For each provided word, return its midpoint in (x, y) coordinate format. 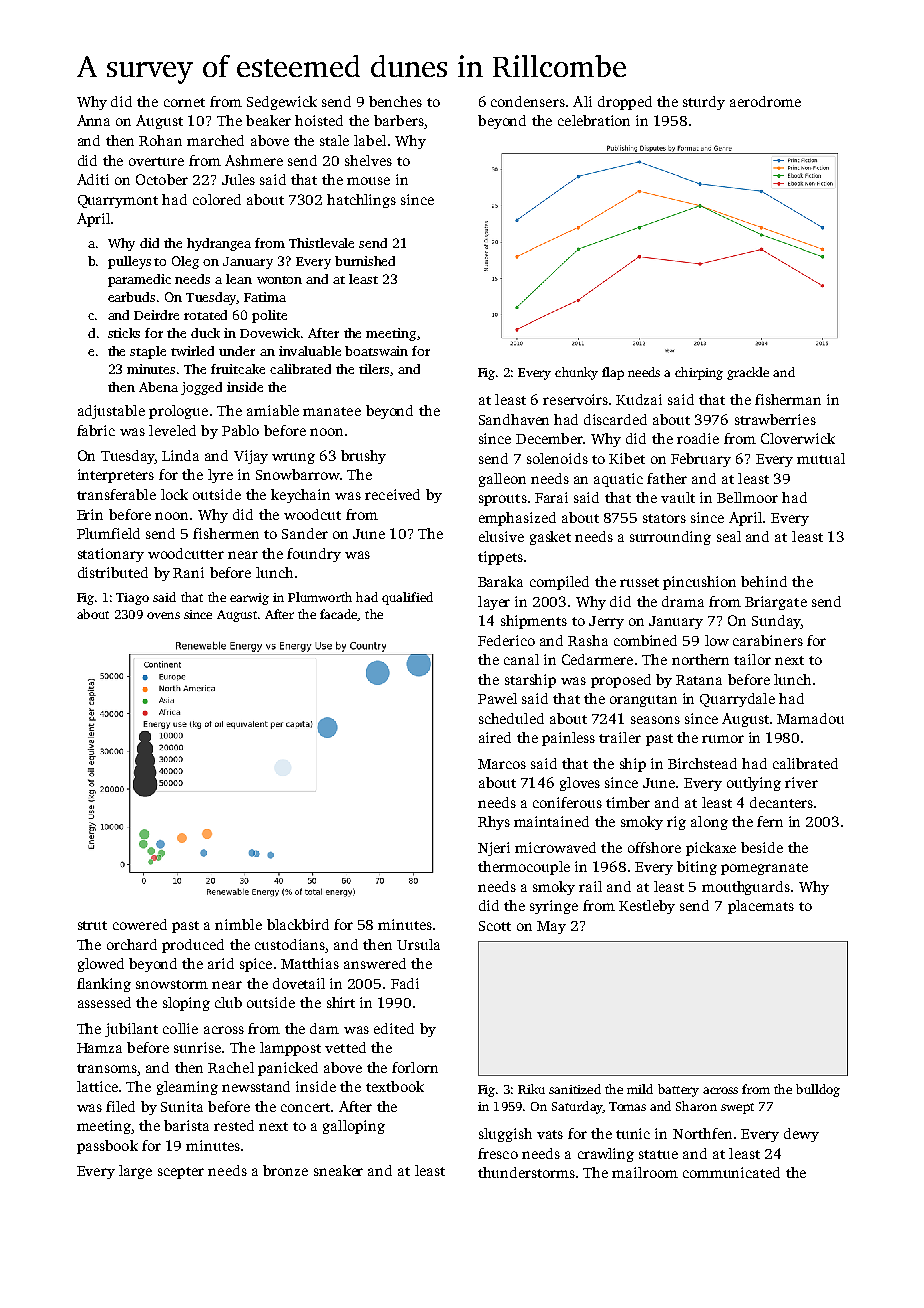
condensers (528, 101)
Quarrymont (118, 201)
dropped (625, 103)
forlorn (415, 1067)
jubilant (131, 1030)
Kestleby (647, 907)
